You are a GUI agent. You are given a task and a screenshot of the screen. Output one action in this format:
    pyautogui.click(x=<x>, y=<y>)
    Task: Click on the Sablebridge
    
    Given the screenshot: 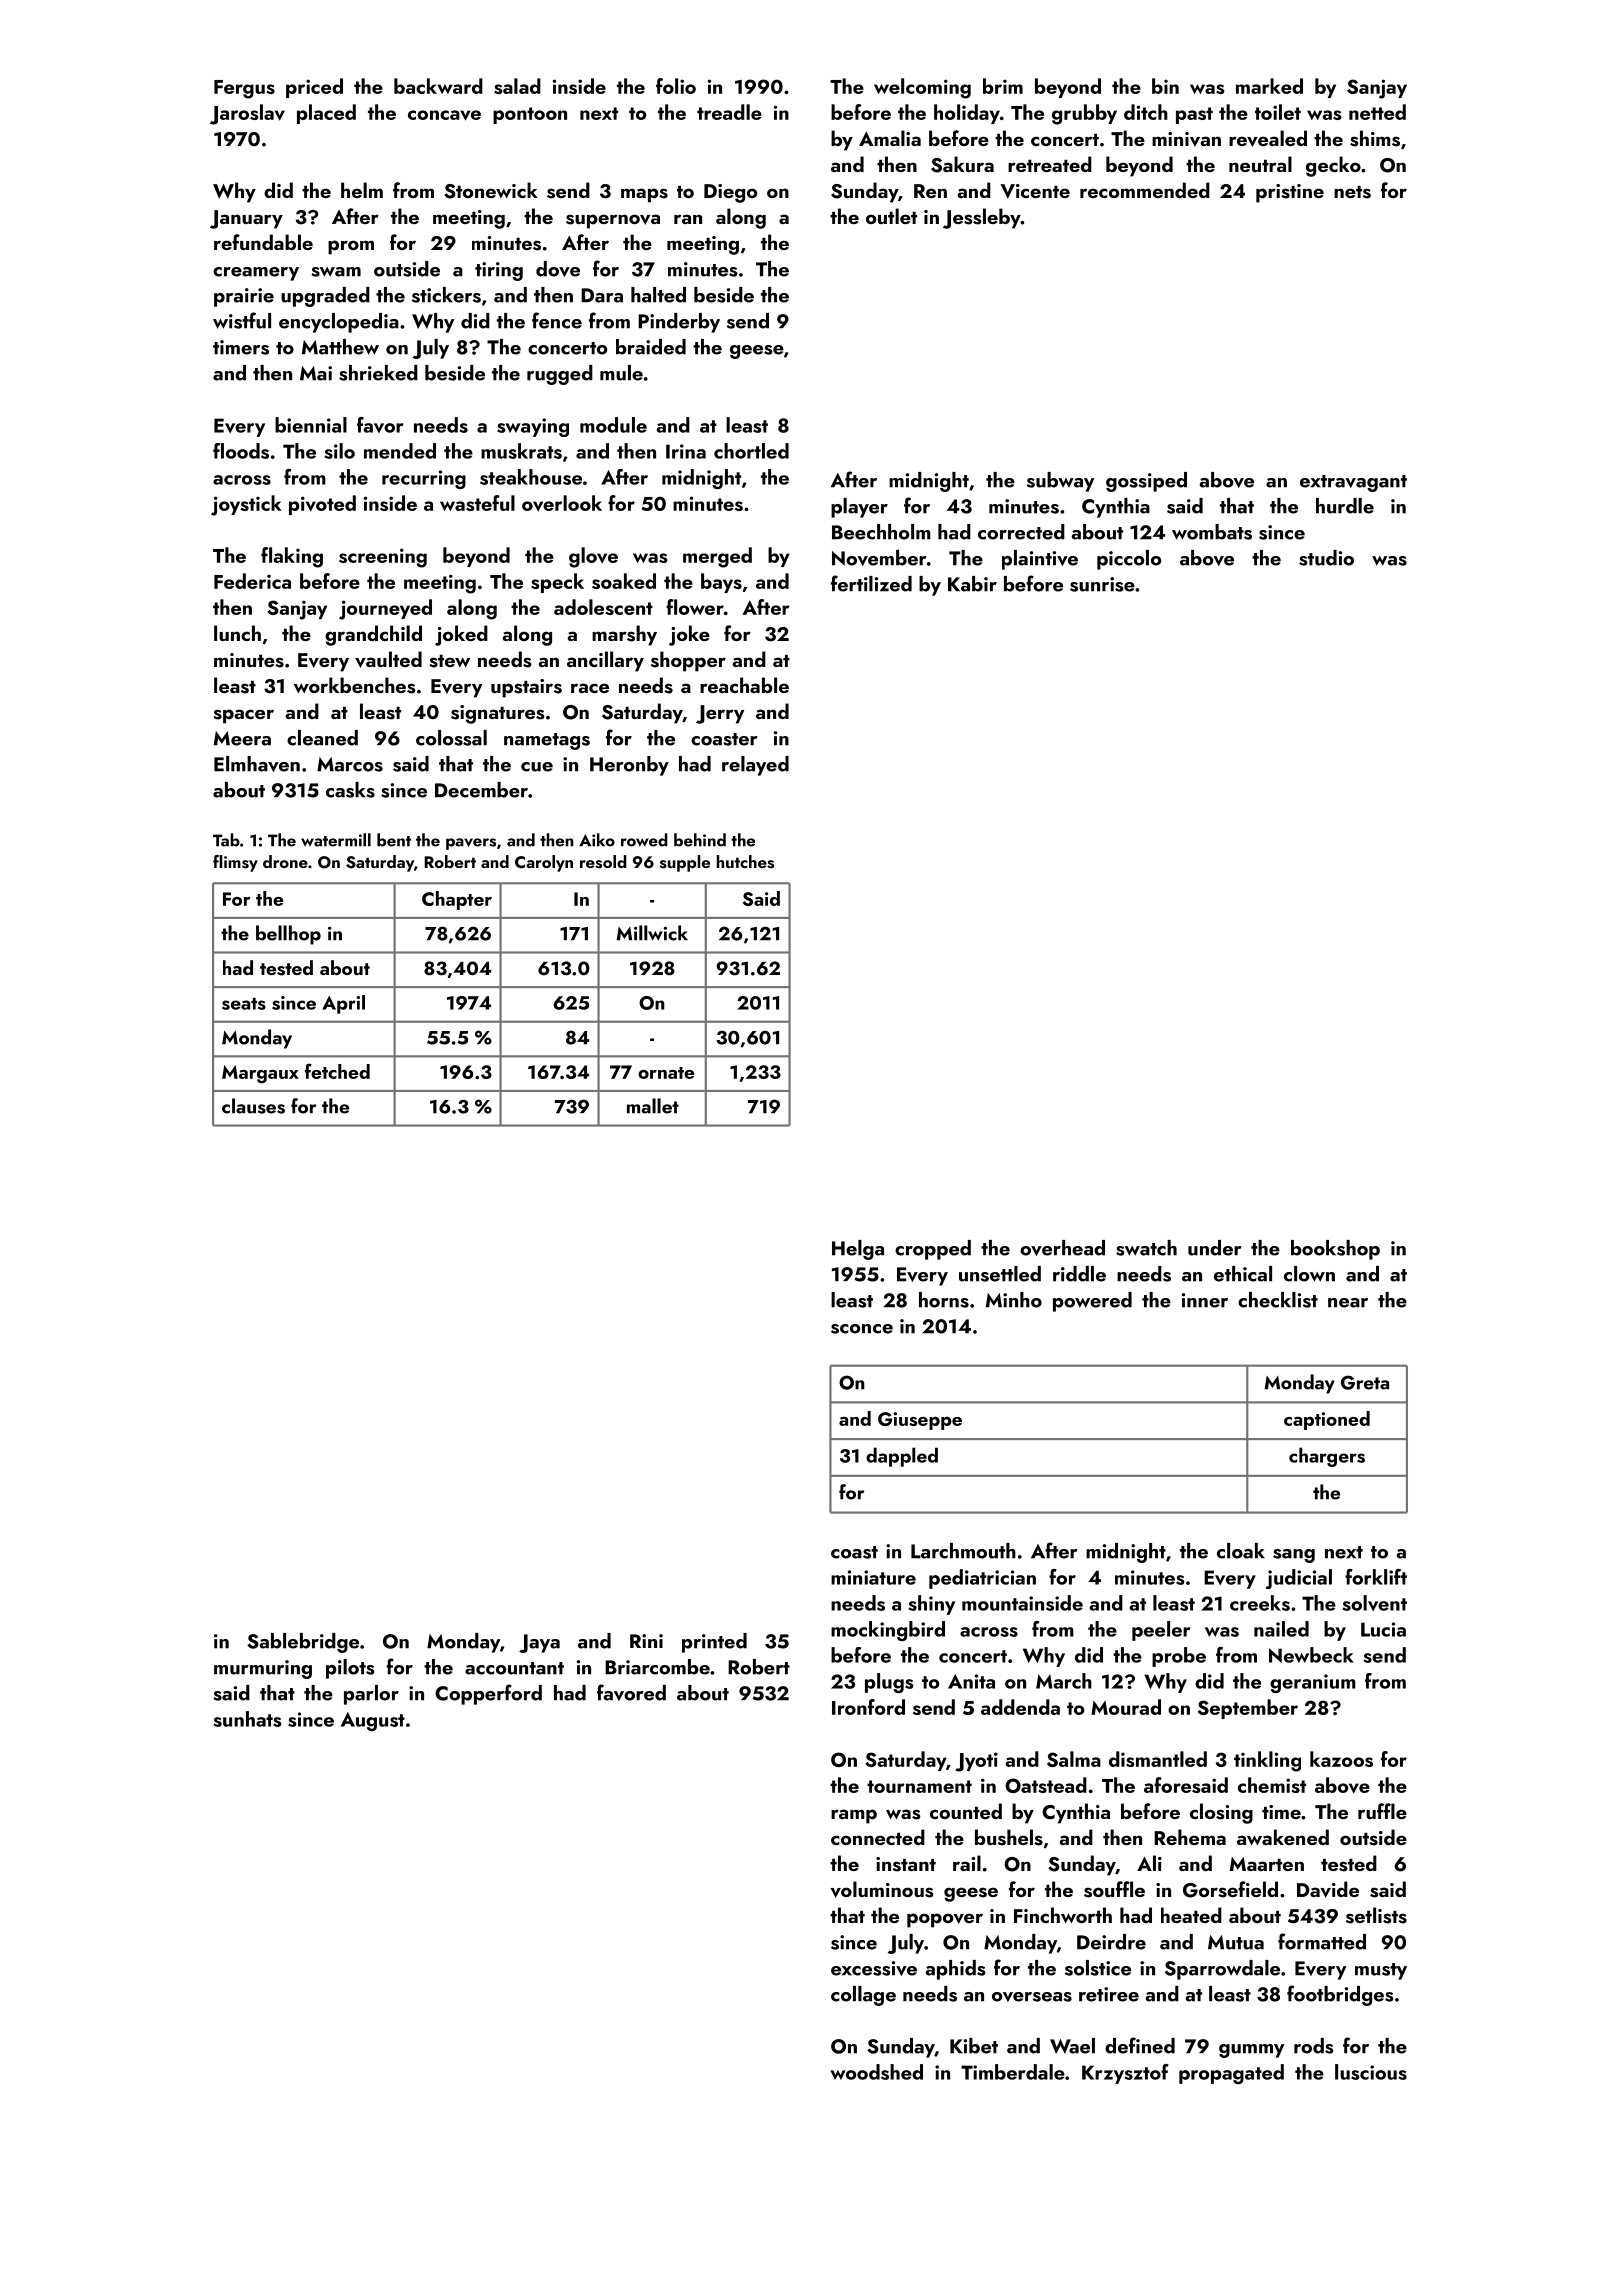 What is the action you would take?
    pyautogui.click(x=303, y=1643)
